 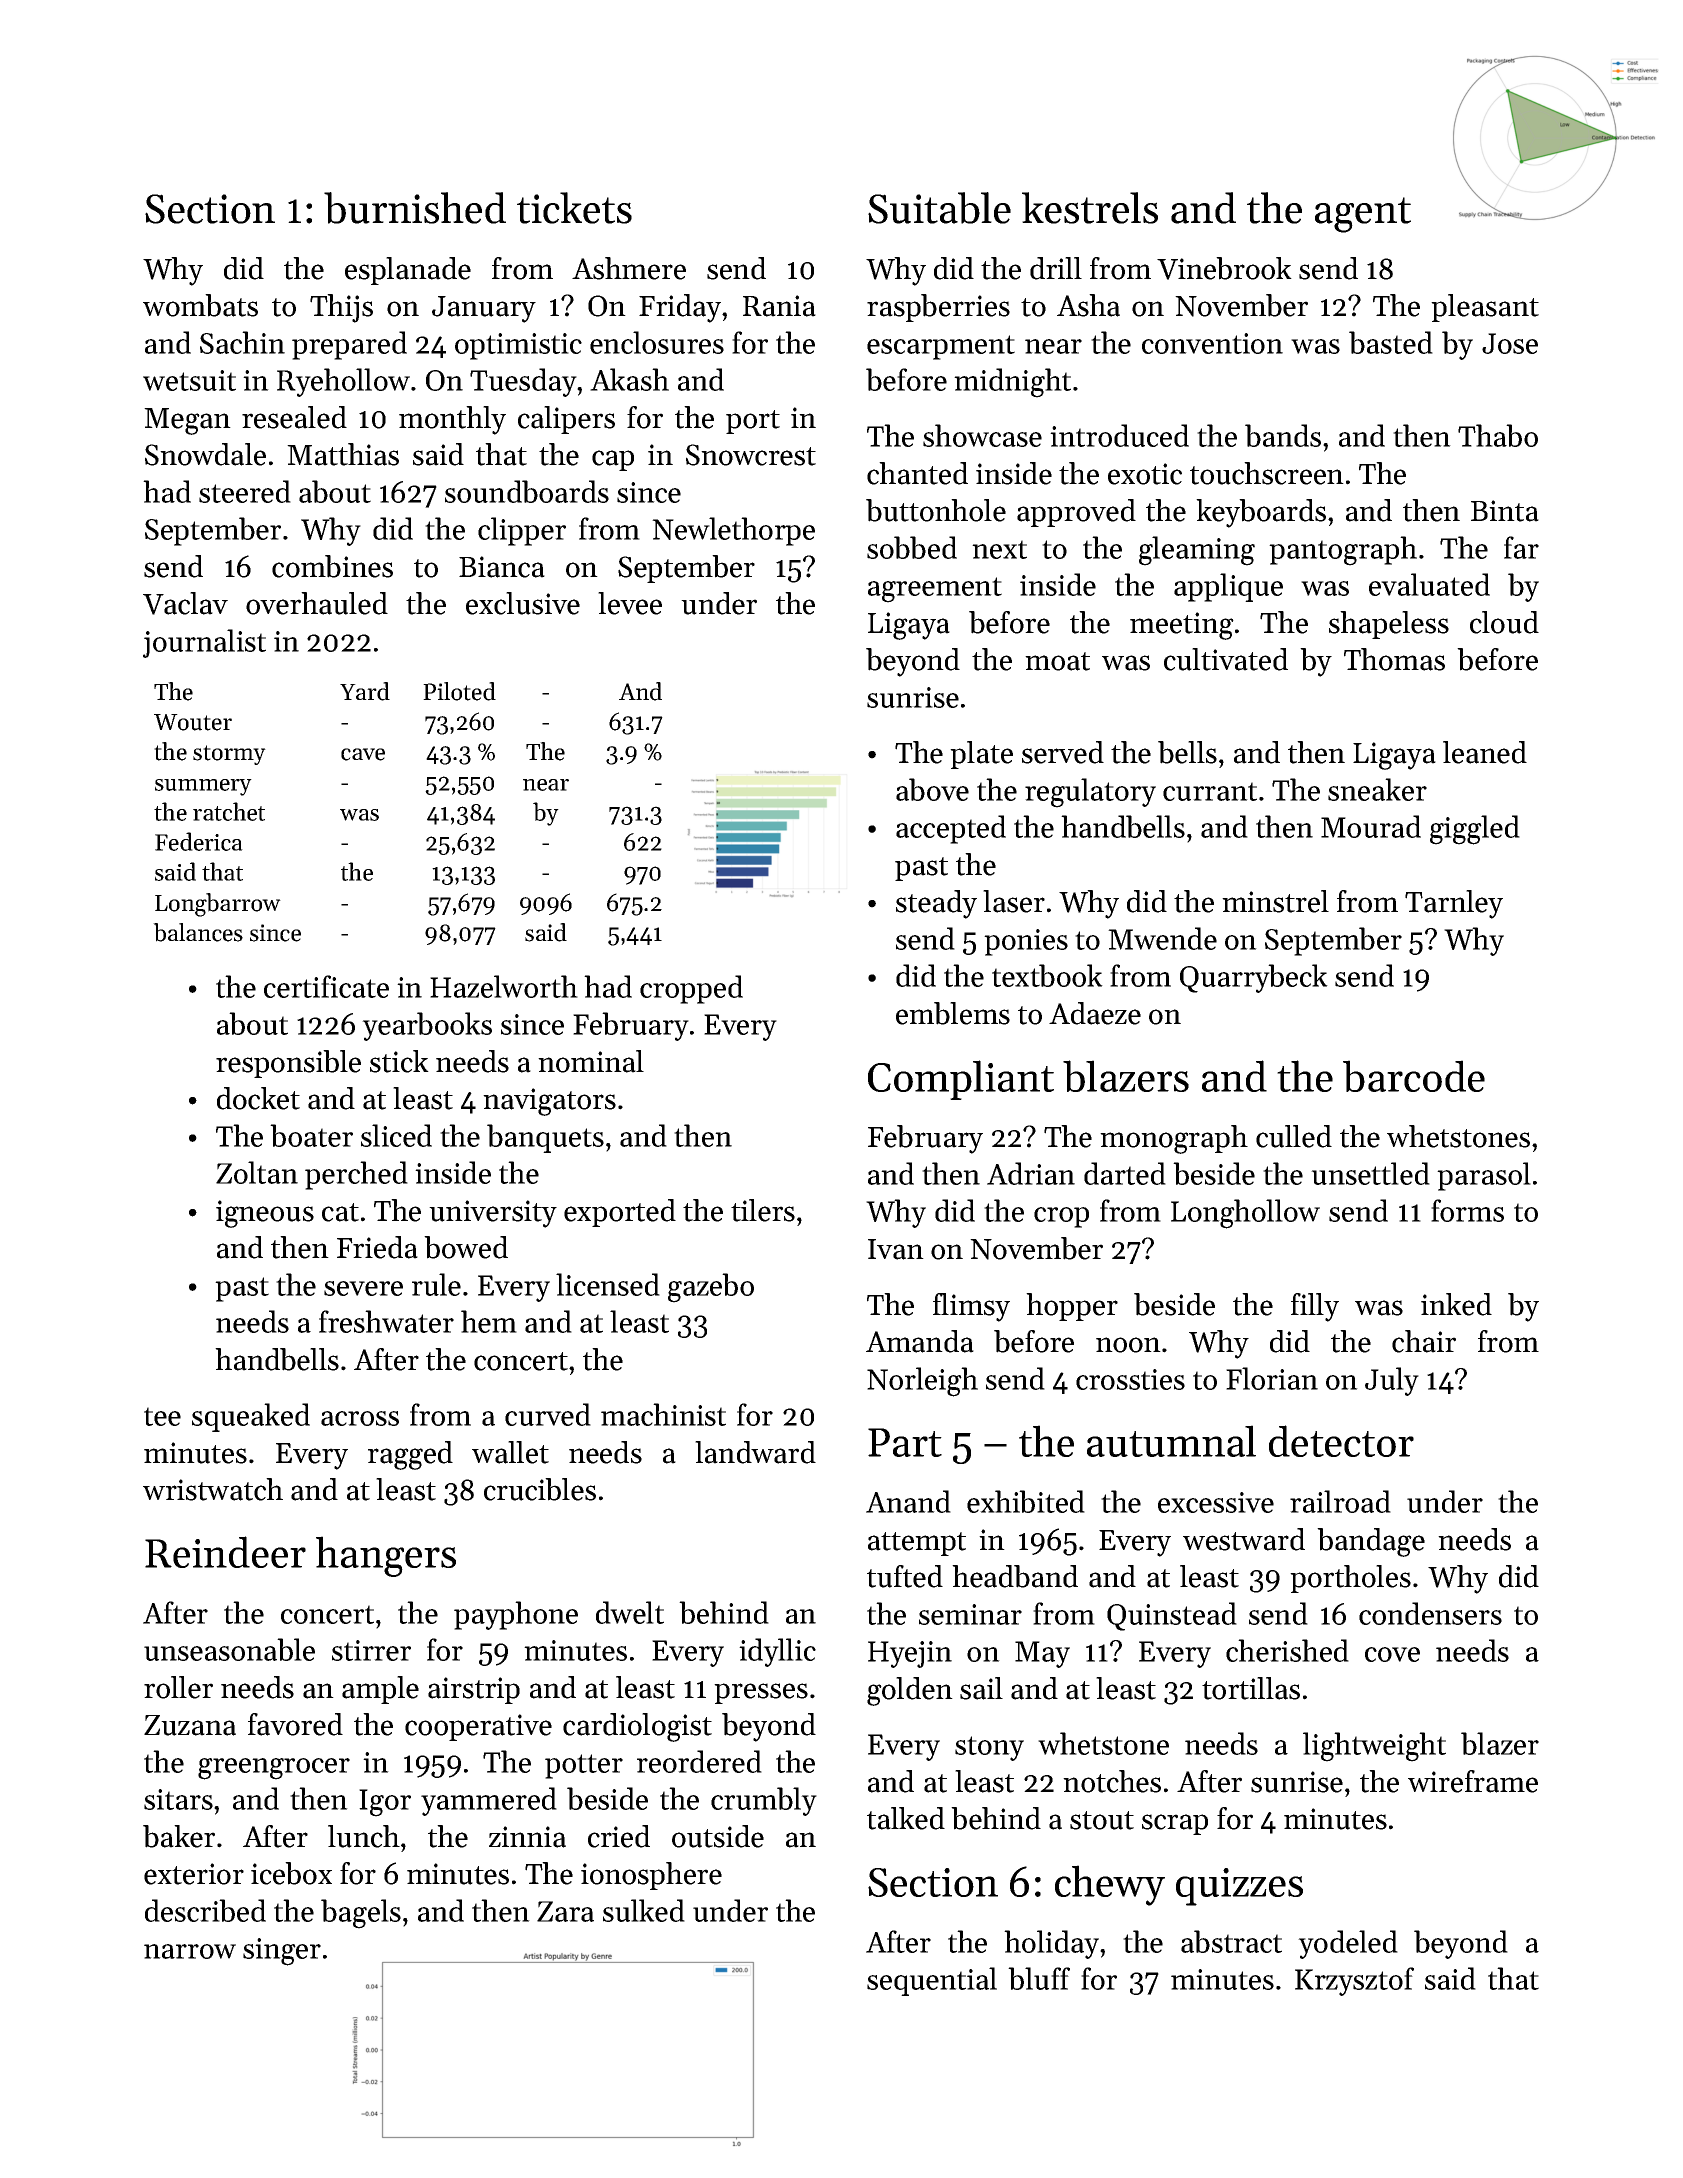 I want to click on autumnal, so click(x=1171, y=1441).
